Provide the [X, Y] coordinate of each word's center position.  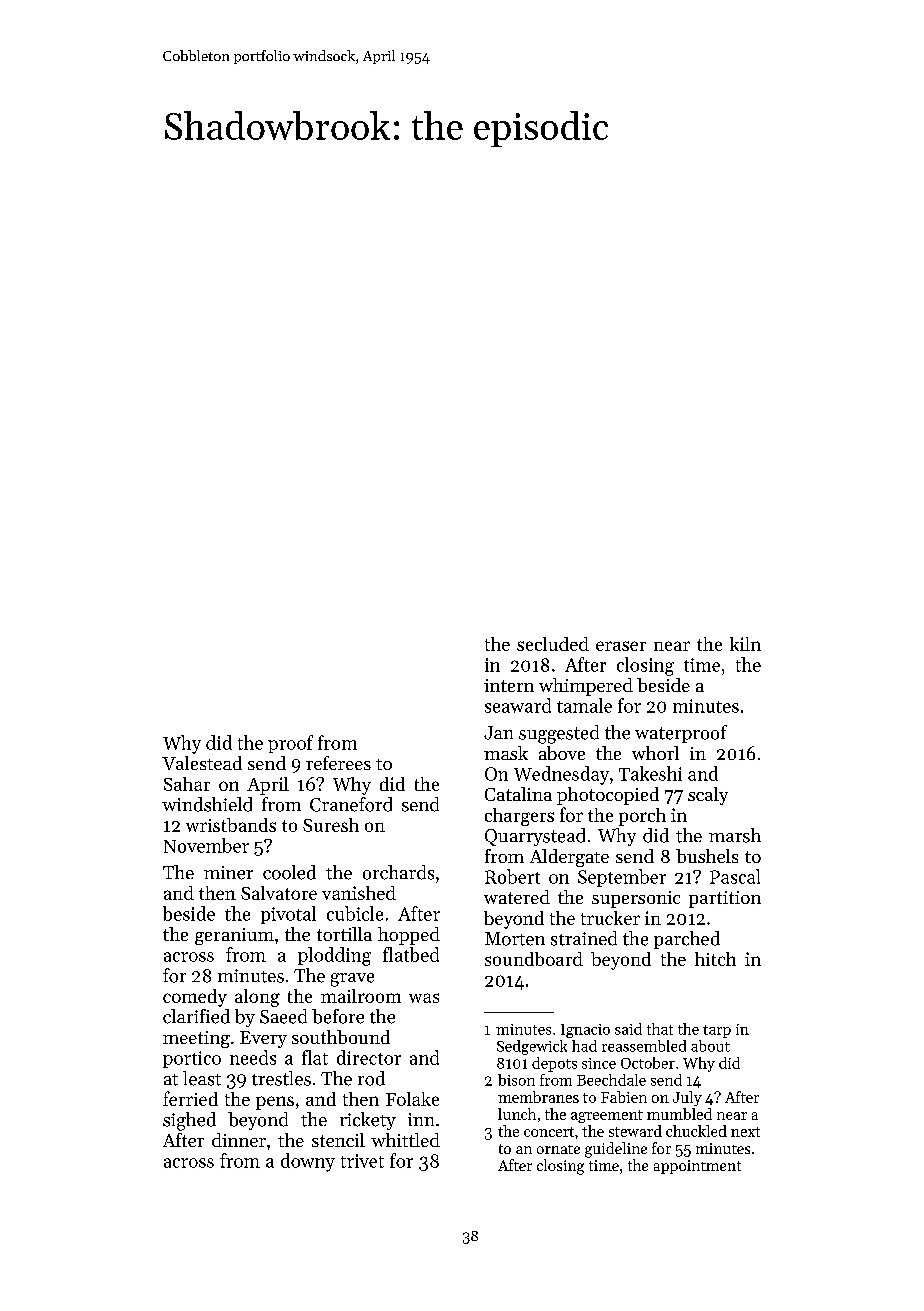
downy [308, 1162]
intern [509, 685]
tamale [584, 705]
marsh [735, 835]
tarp [717, 1031]
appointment [697, 1167]
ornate [558, 1149]
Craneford [351, 804]
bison [516, 1080]
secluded [553, 644]
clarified [196, 1016]
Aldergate [569, 858]
